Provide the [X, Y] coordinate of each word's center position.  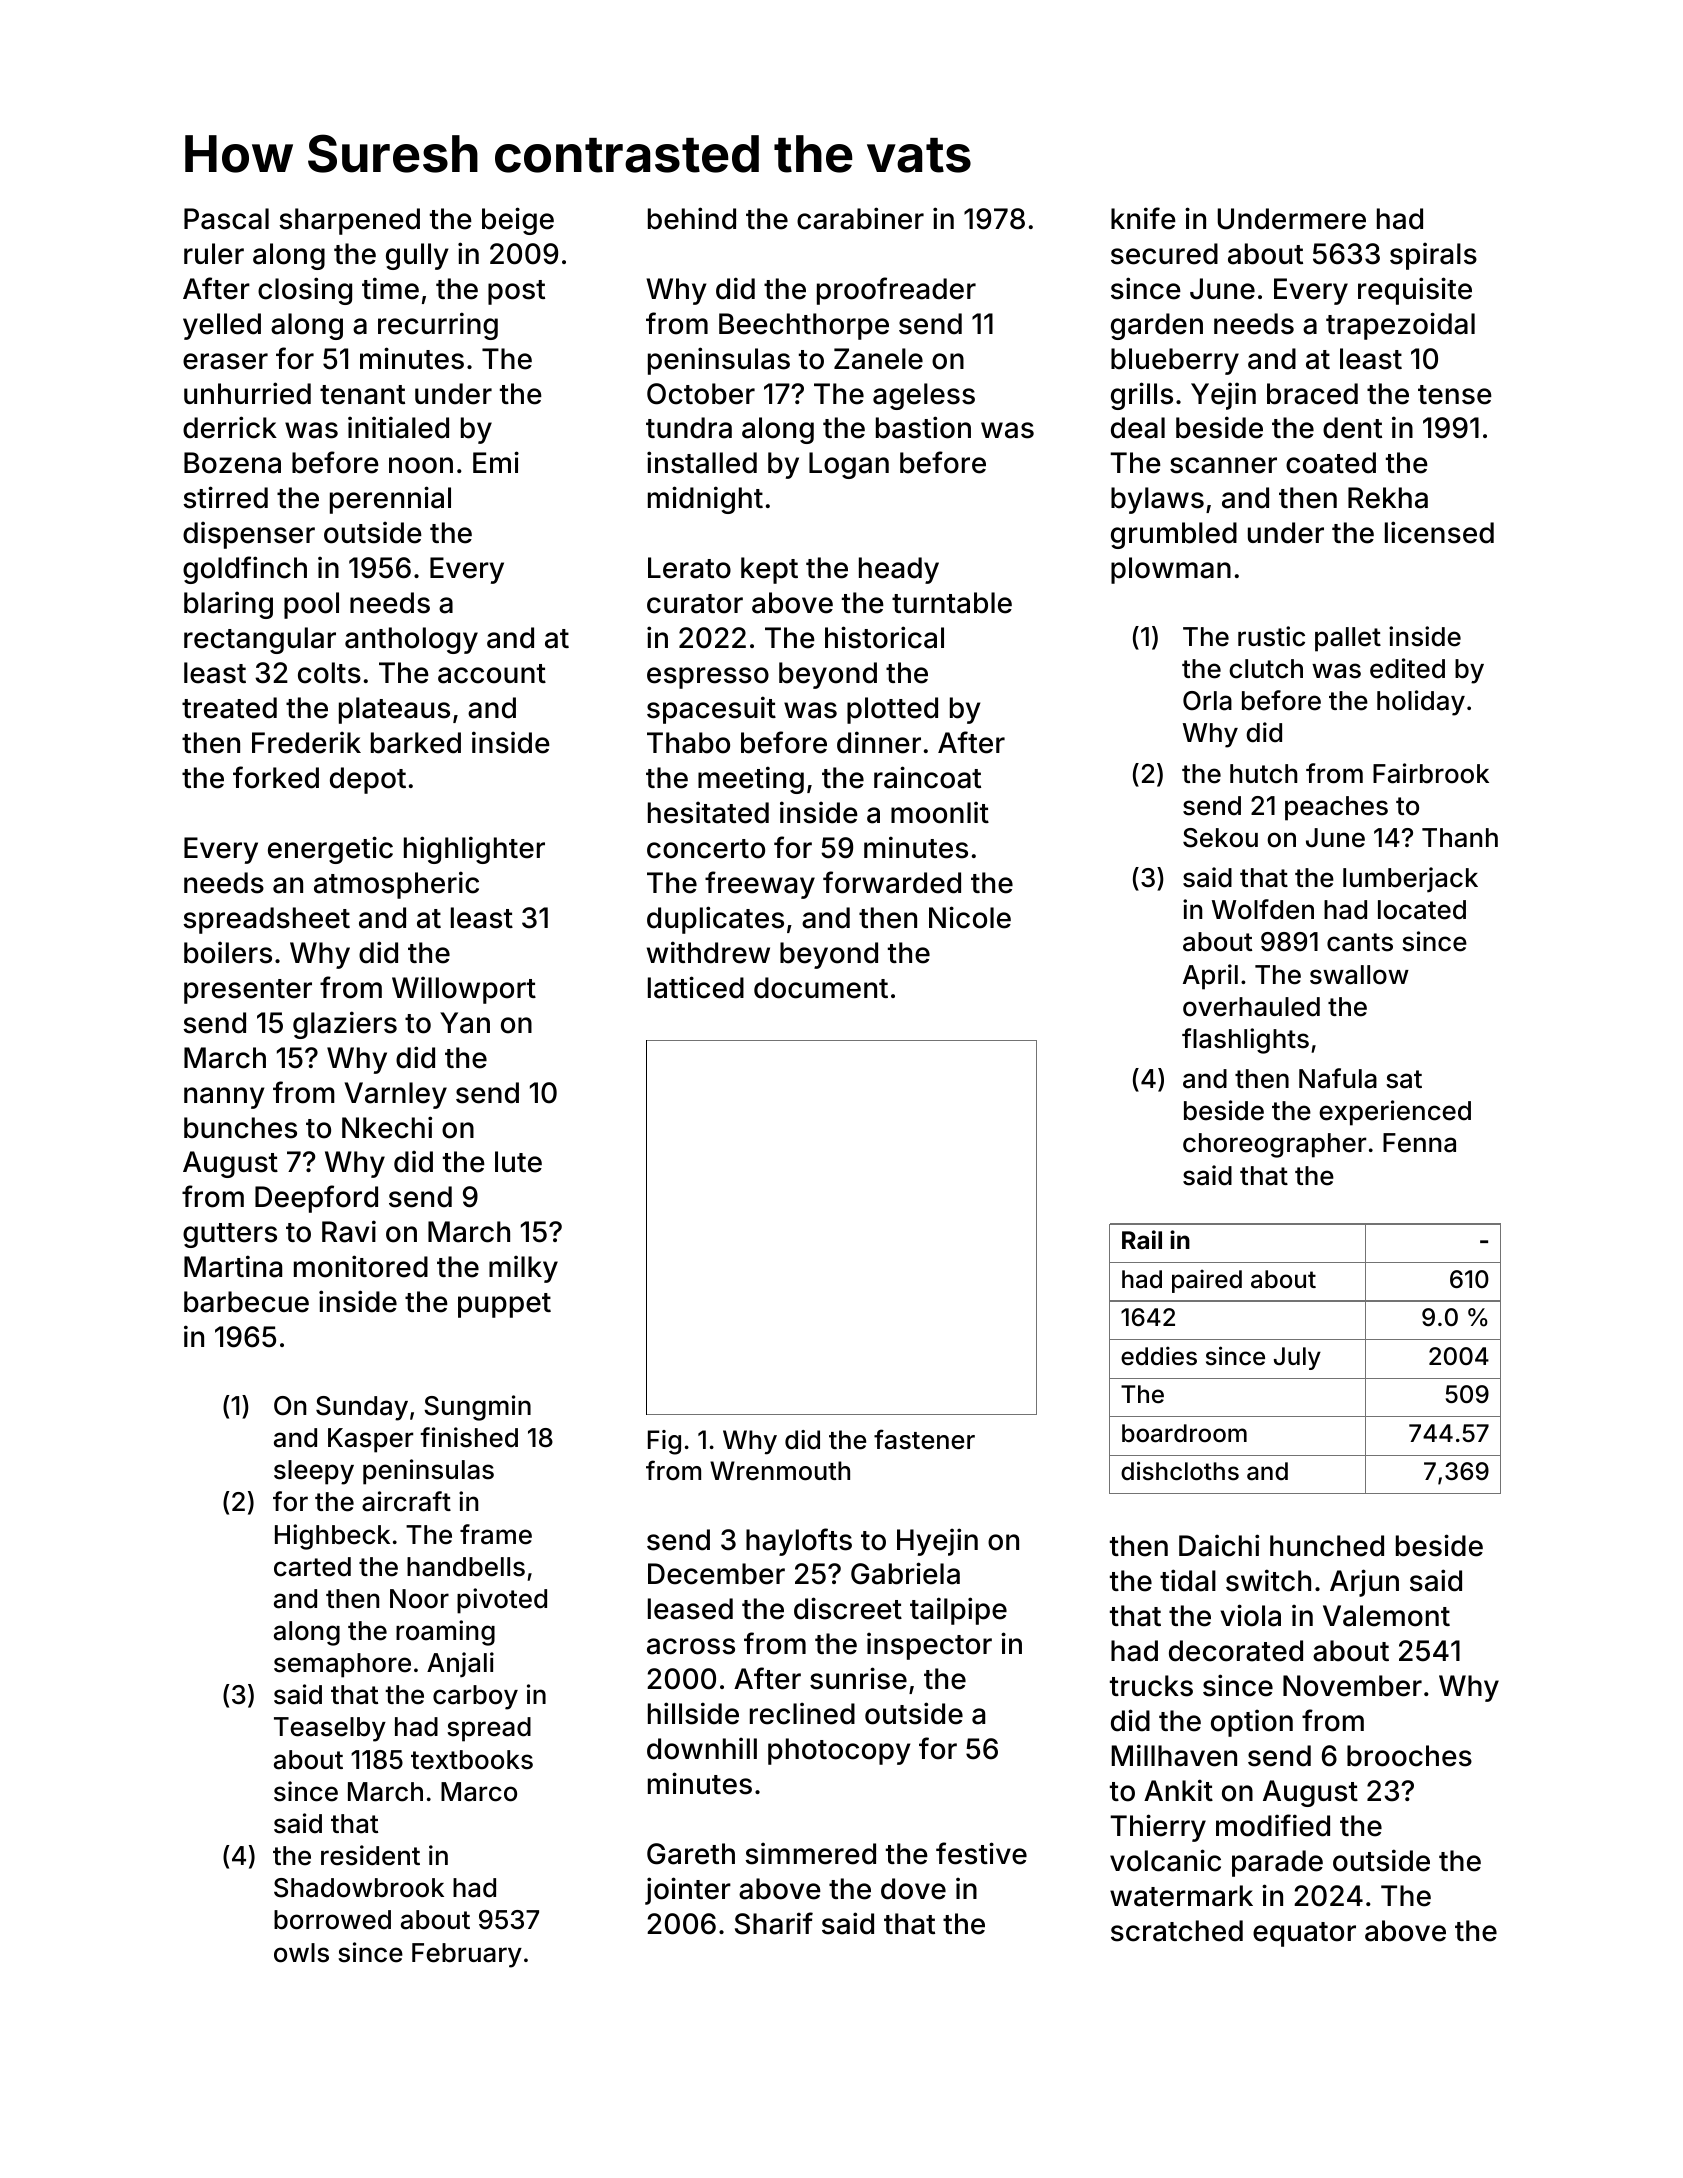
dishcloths [1180, 1471]
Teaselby [330, 1729]
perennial [390, 500]
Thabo [688, 743]
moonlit [940, 812]
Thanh [1460, 838]
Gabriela [905, 1573]
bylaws [1157, 500]
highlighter [474, 850]
